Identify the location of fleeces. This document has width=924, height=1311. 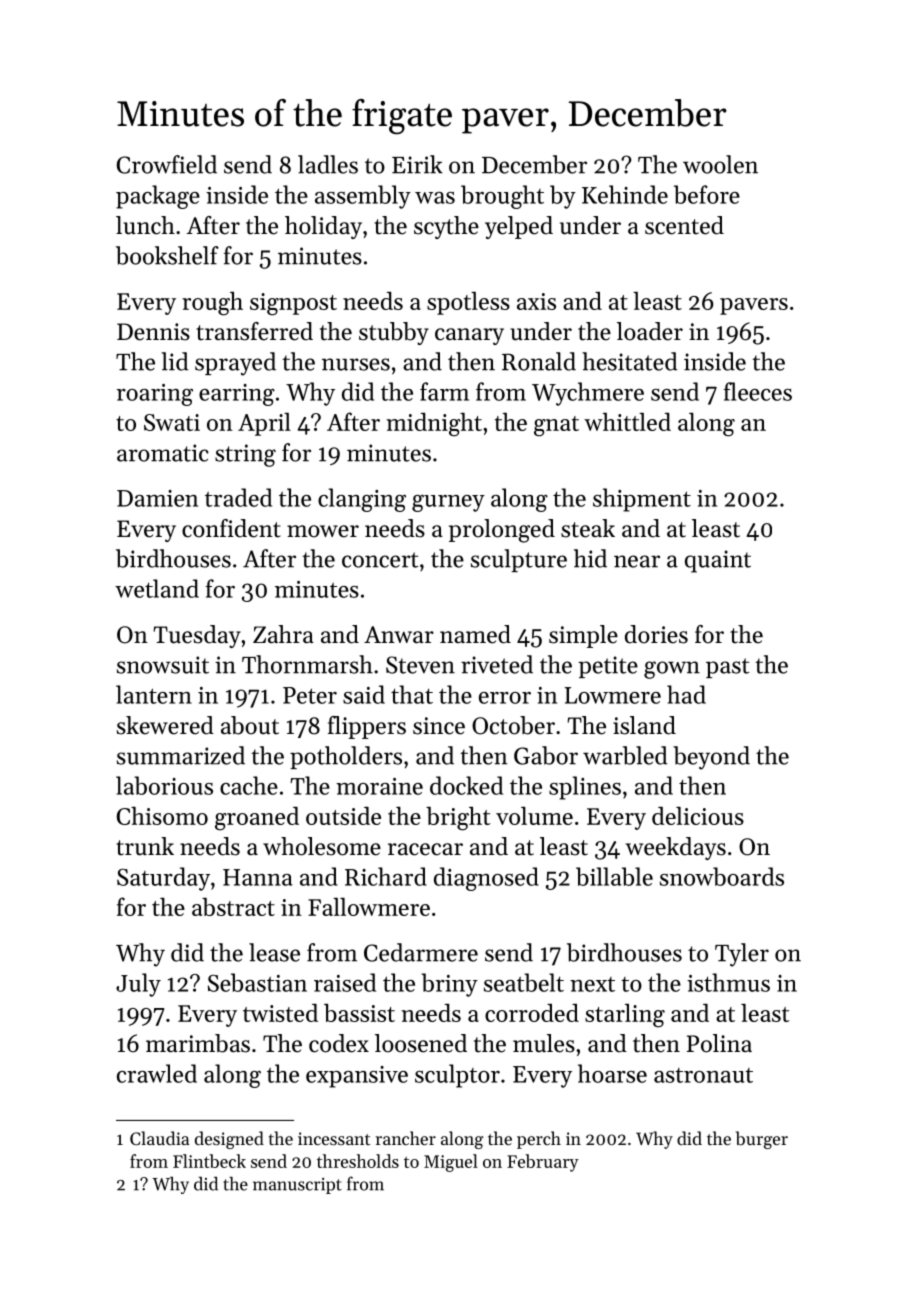
(758, 391).
